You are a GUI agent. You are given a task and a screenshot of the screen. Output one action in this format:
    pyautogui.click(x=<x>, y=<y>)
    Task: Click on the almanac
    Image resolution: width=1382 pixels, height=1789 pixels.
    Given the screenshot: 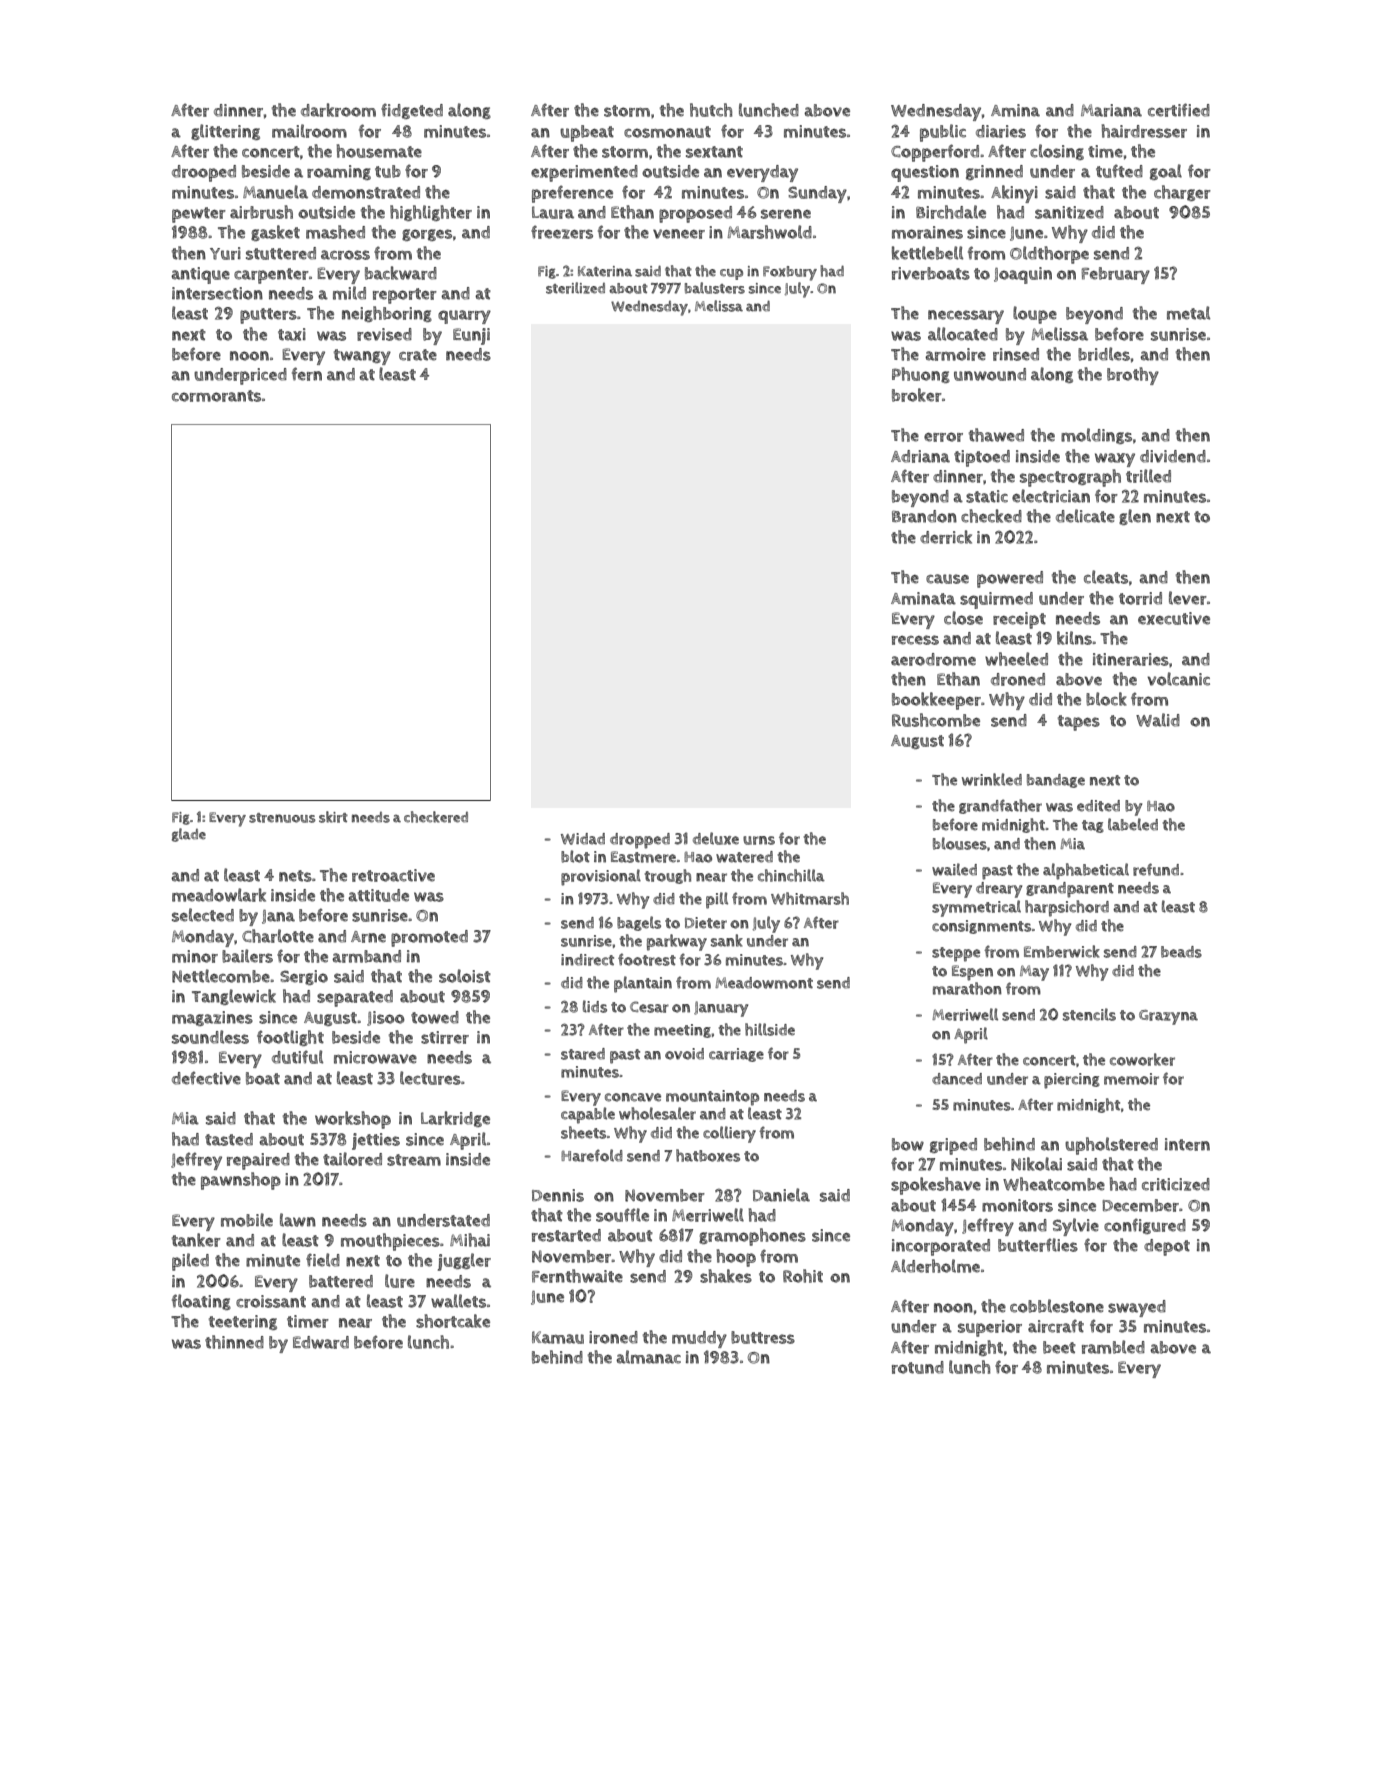 What is the action you would take?
    pyautogui.click(x=648, y=1357)
